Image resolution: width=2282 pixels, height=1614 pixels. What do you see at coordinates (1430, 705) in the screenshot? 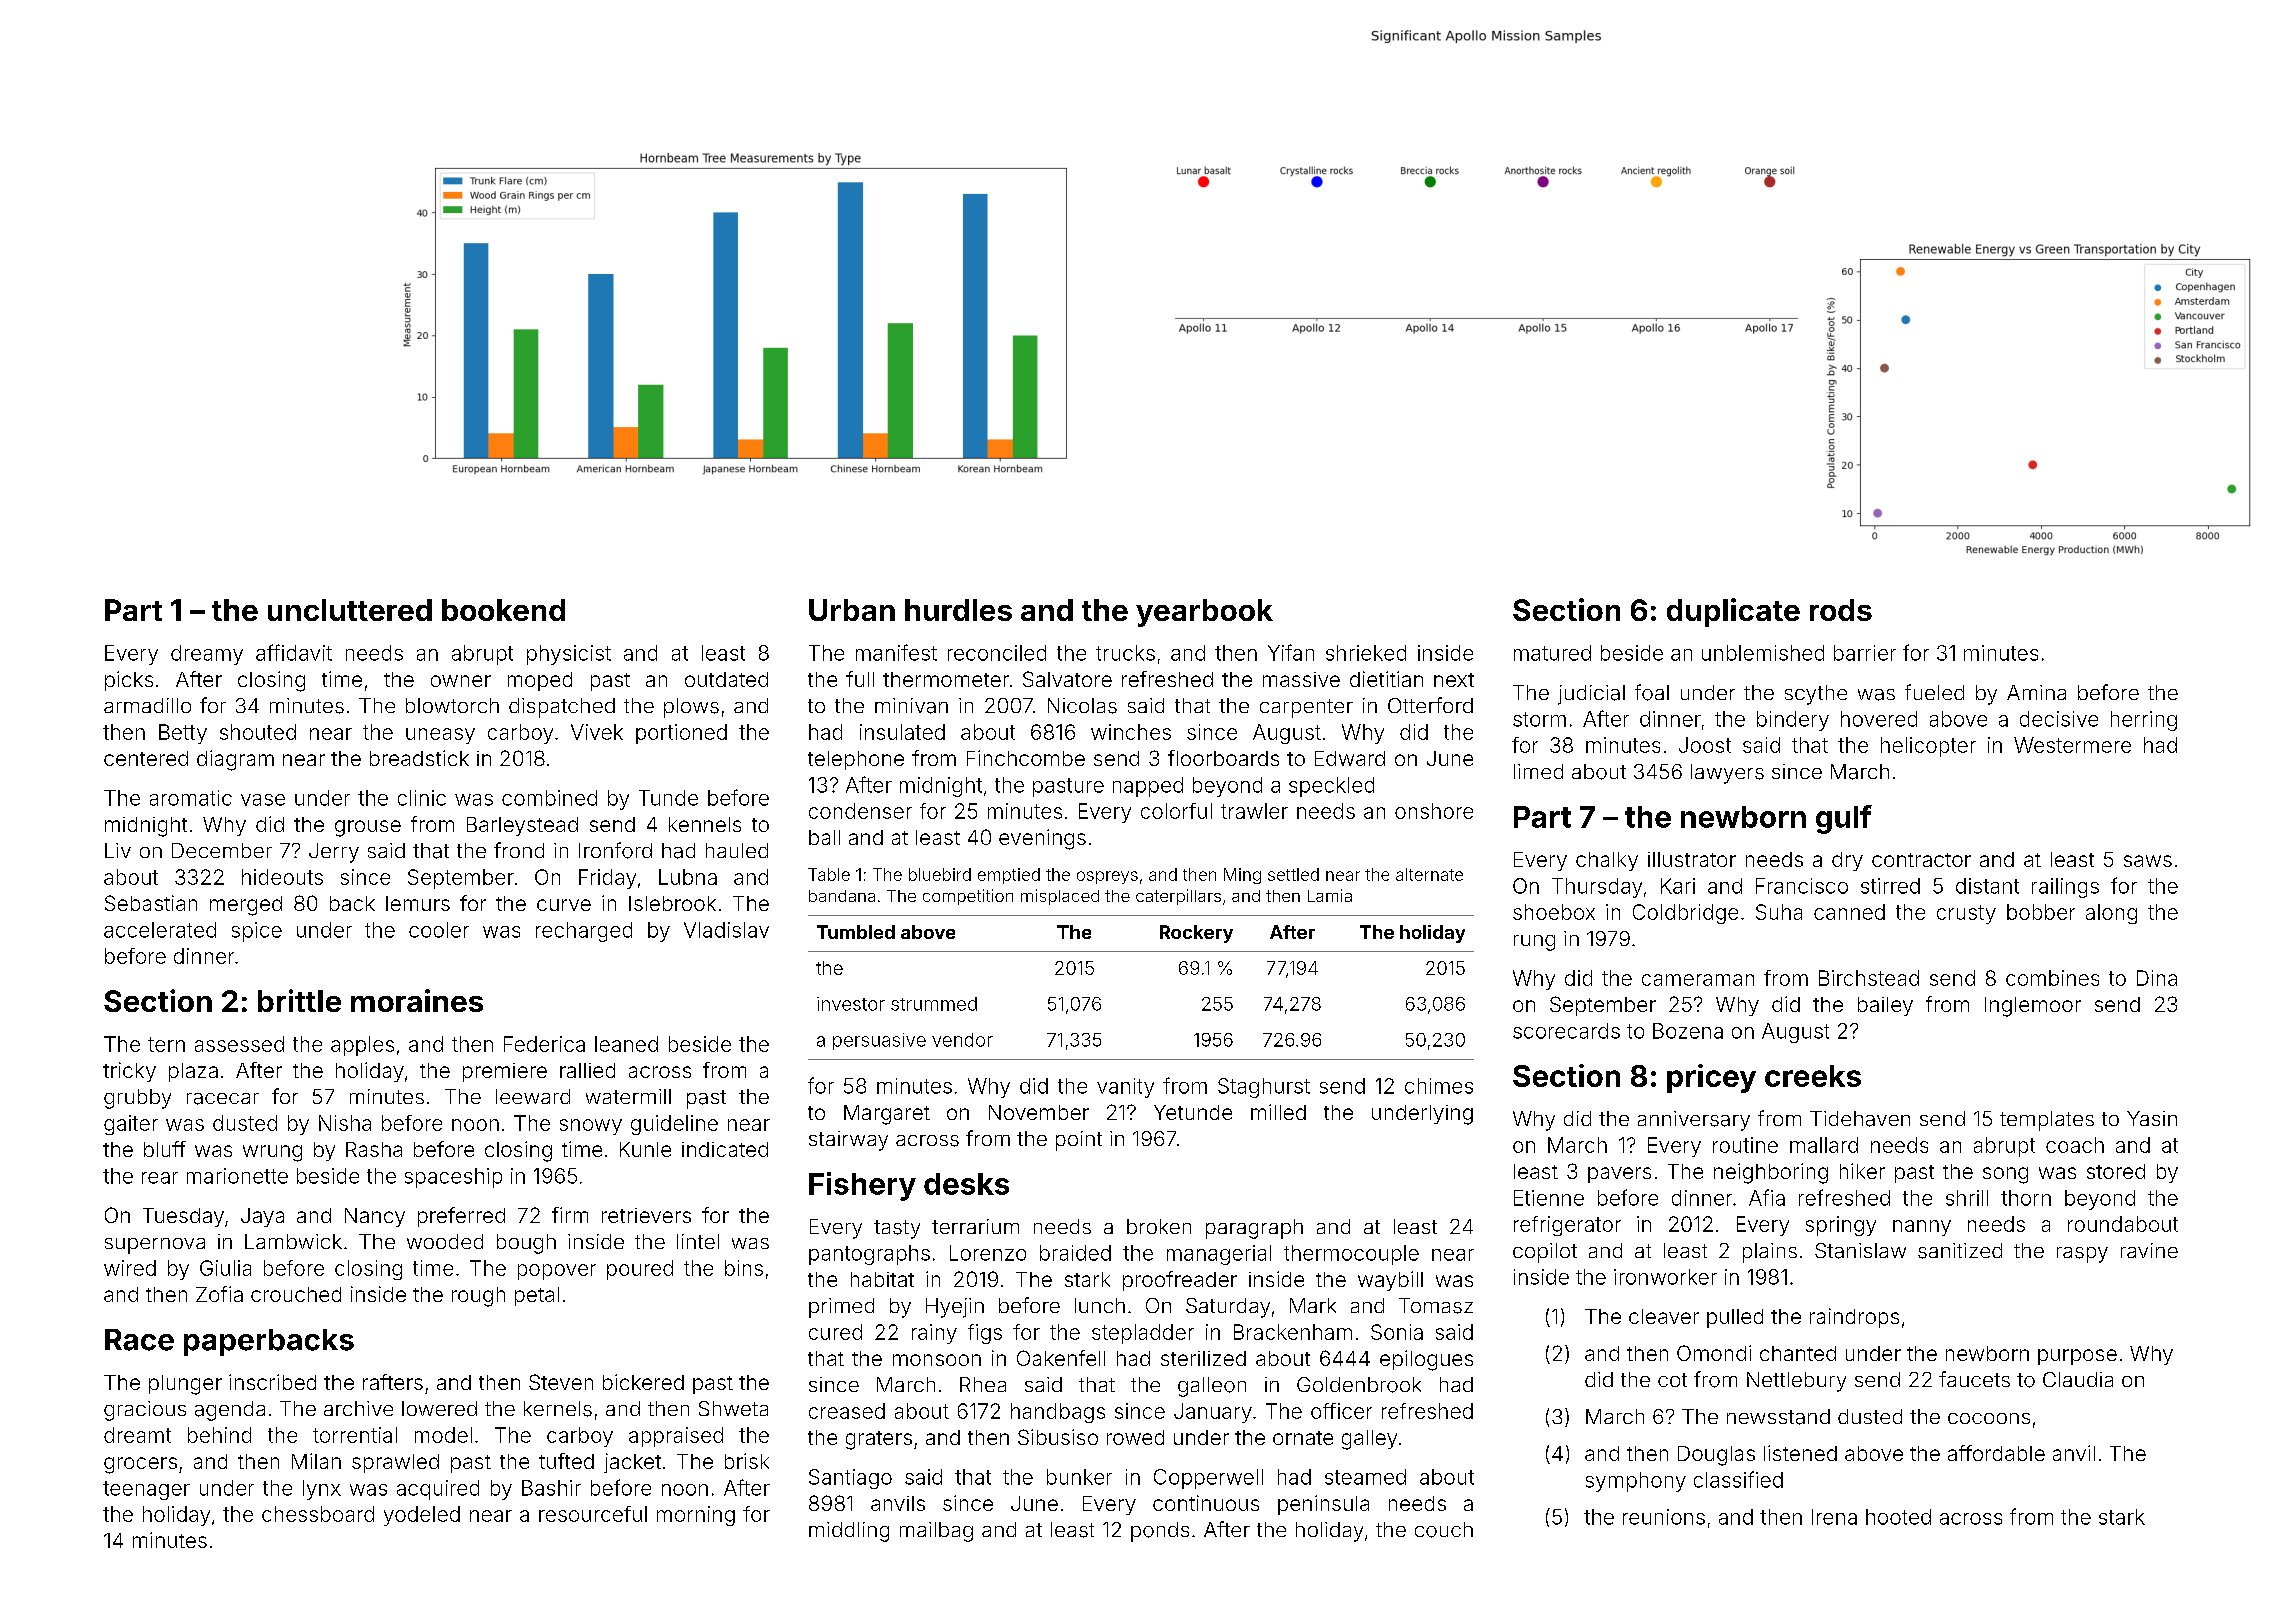
I see `Otterford` at bounding box center [1430, 705].
